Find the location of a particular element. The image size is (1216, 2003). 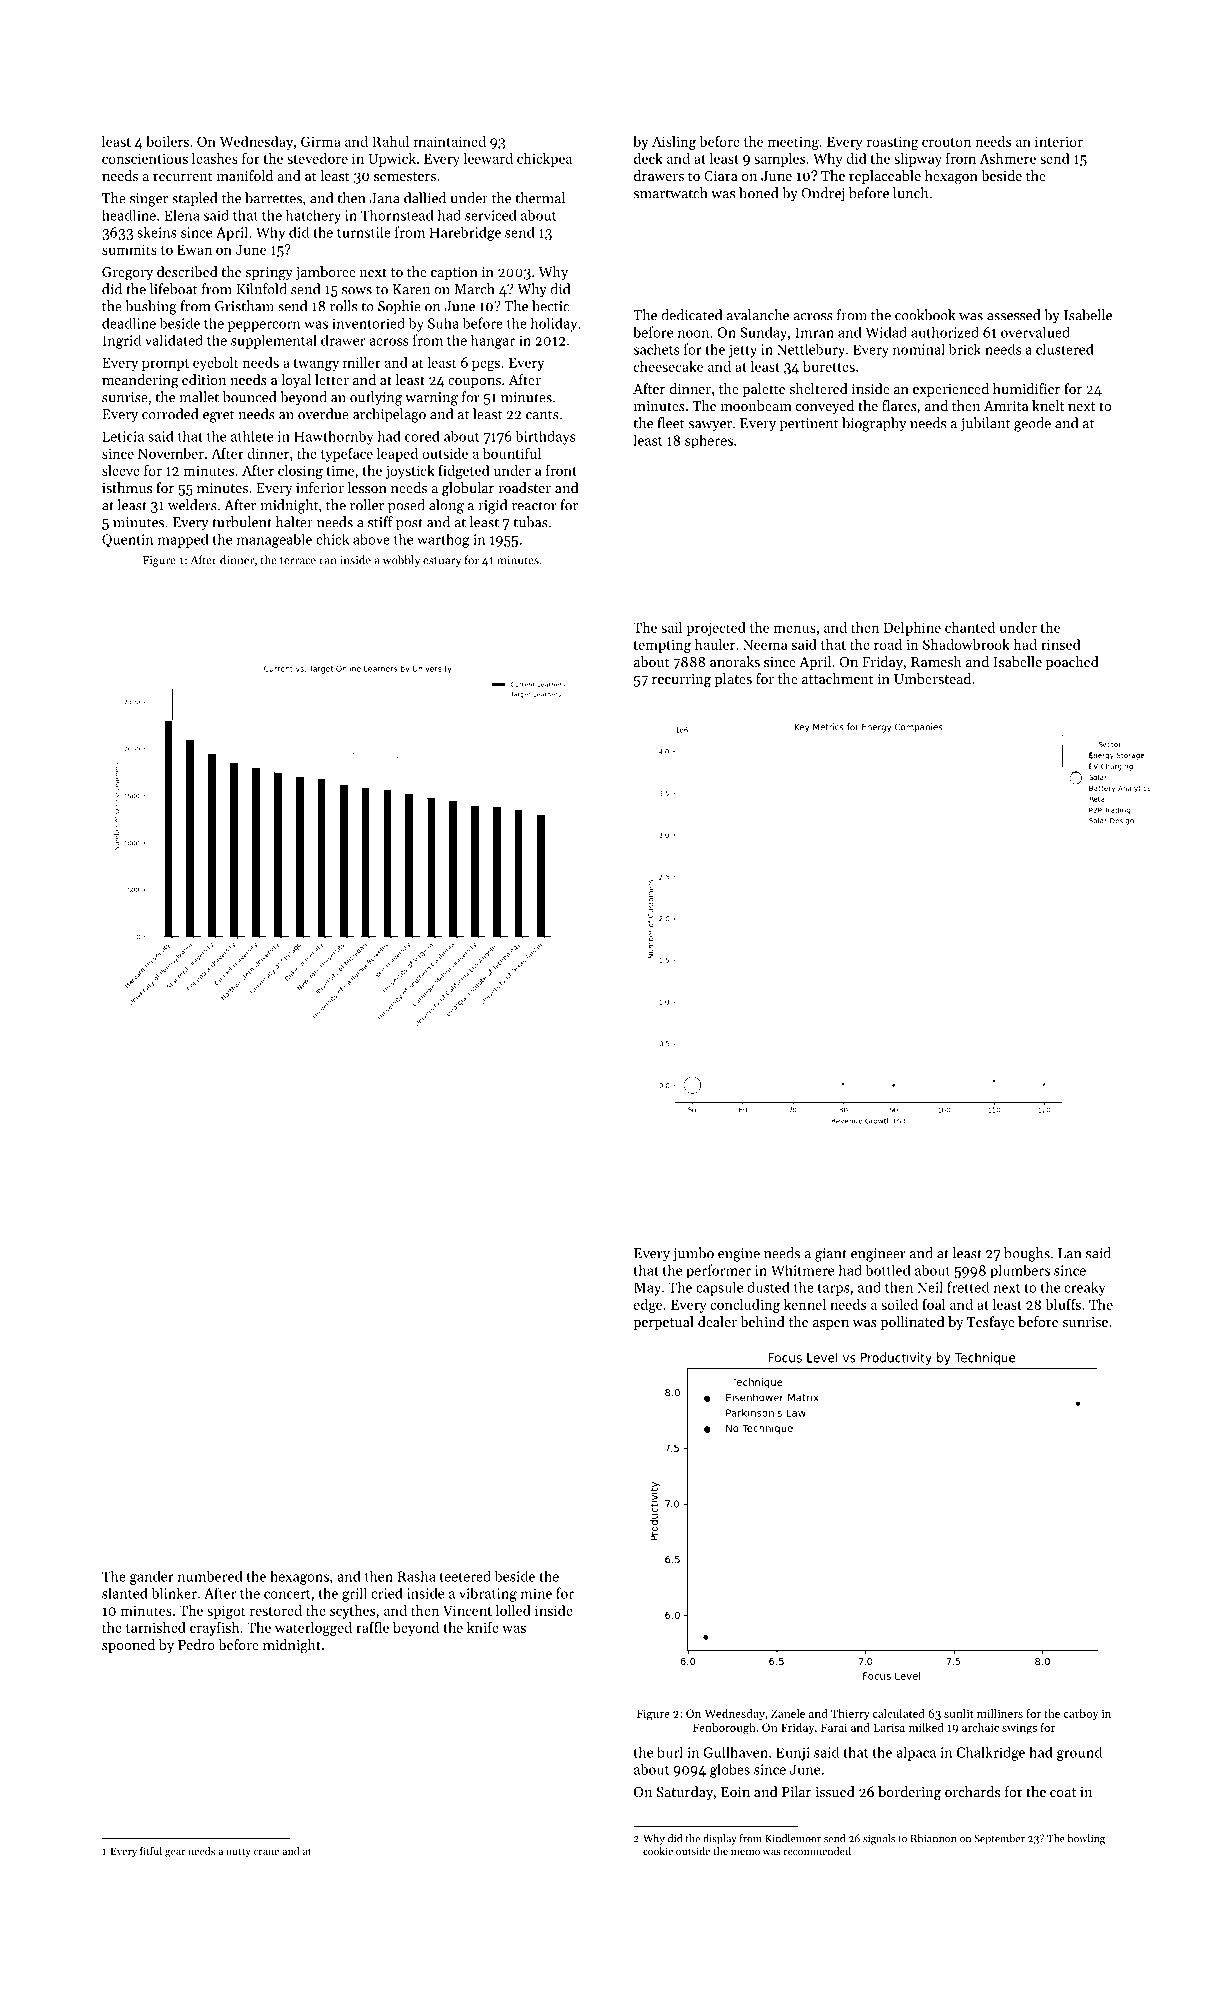

deadline is located at coordinates (129, 323).
